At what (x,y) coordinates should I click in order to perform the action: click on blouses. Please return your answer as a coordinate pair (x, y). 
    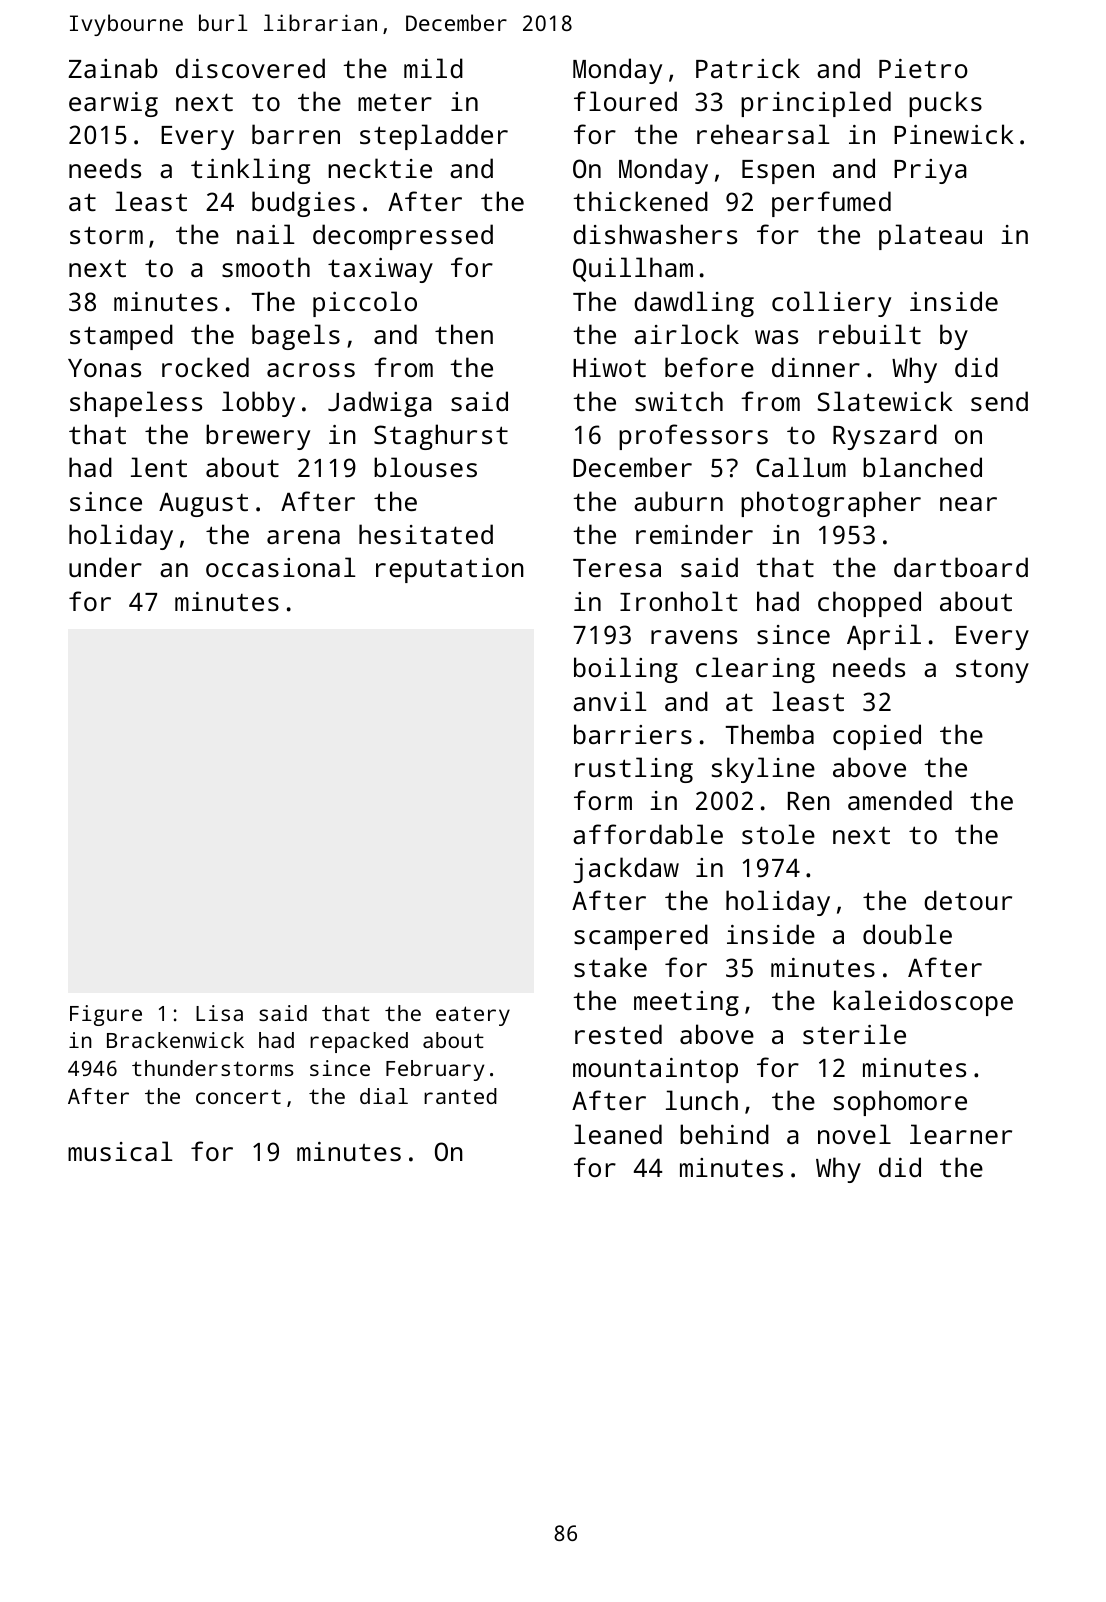
    Looking at the image, I should click on (425, 467).
